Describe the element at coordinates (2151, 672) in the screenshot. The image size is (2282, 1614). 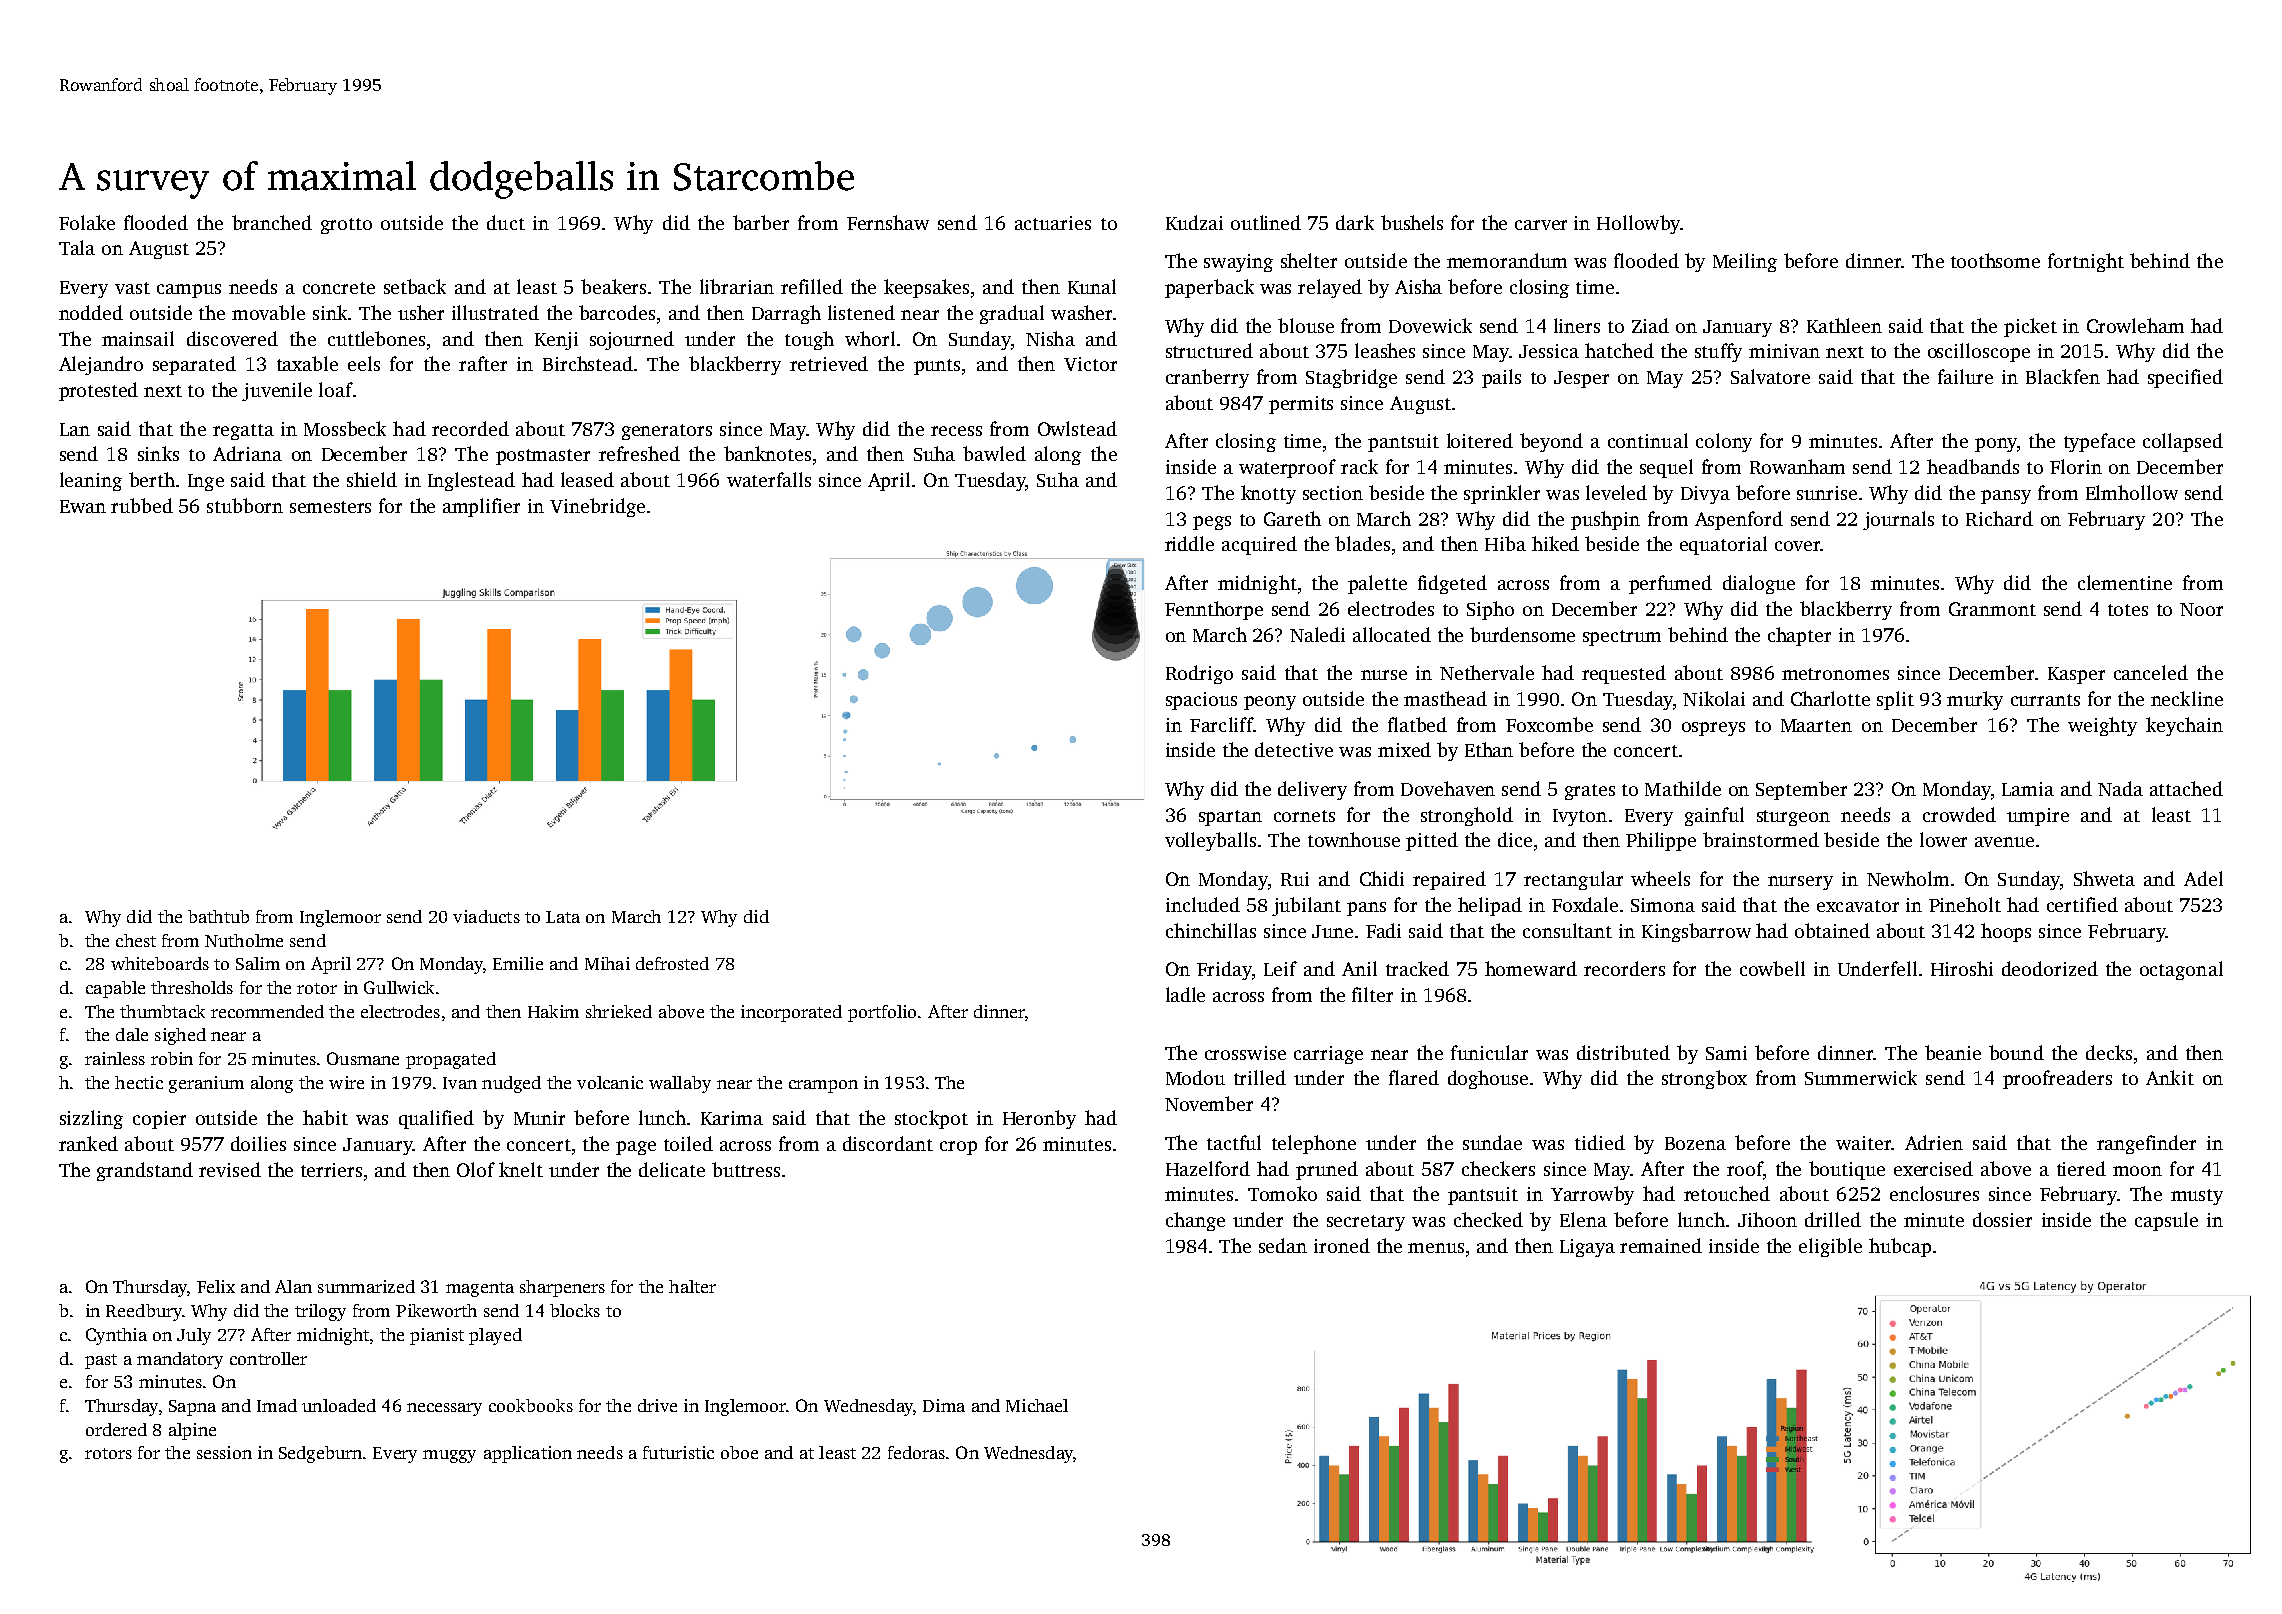
I see `canceled` at that location.
